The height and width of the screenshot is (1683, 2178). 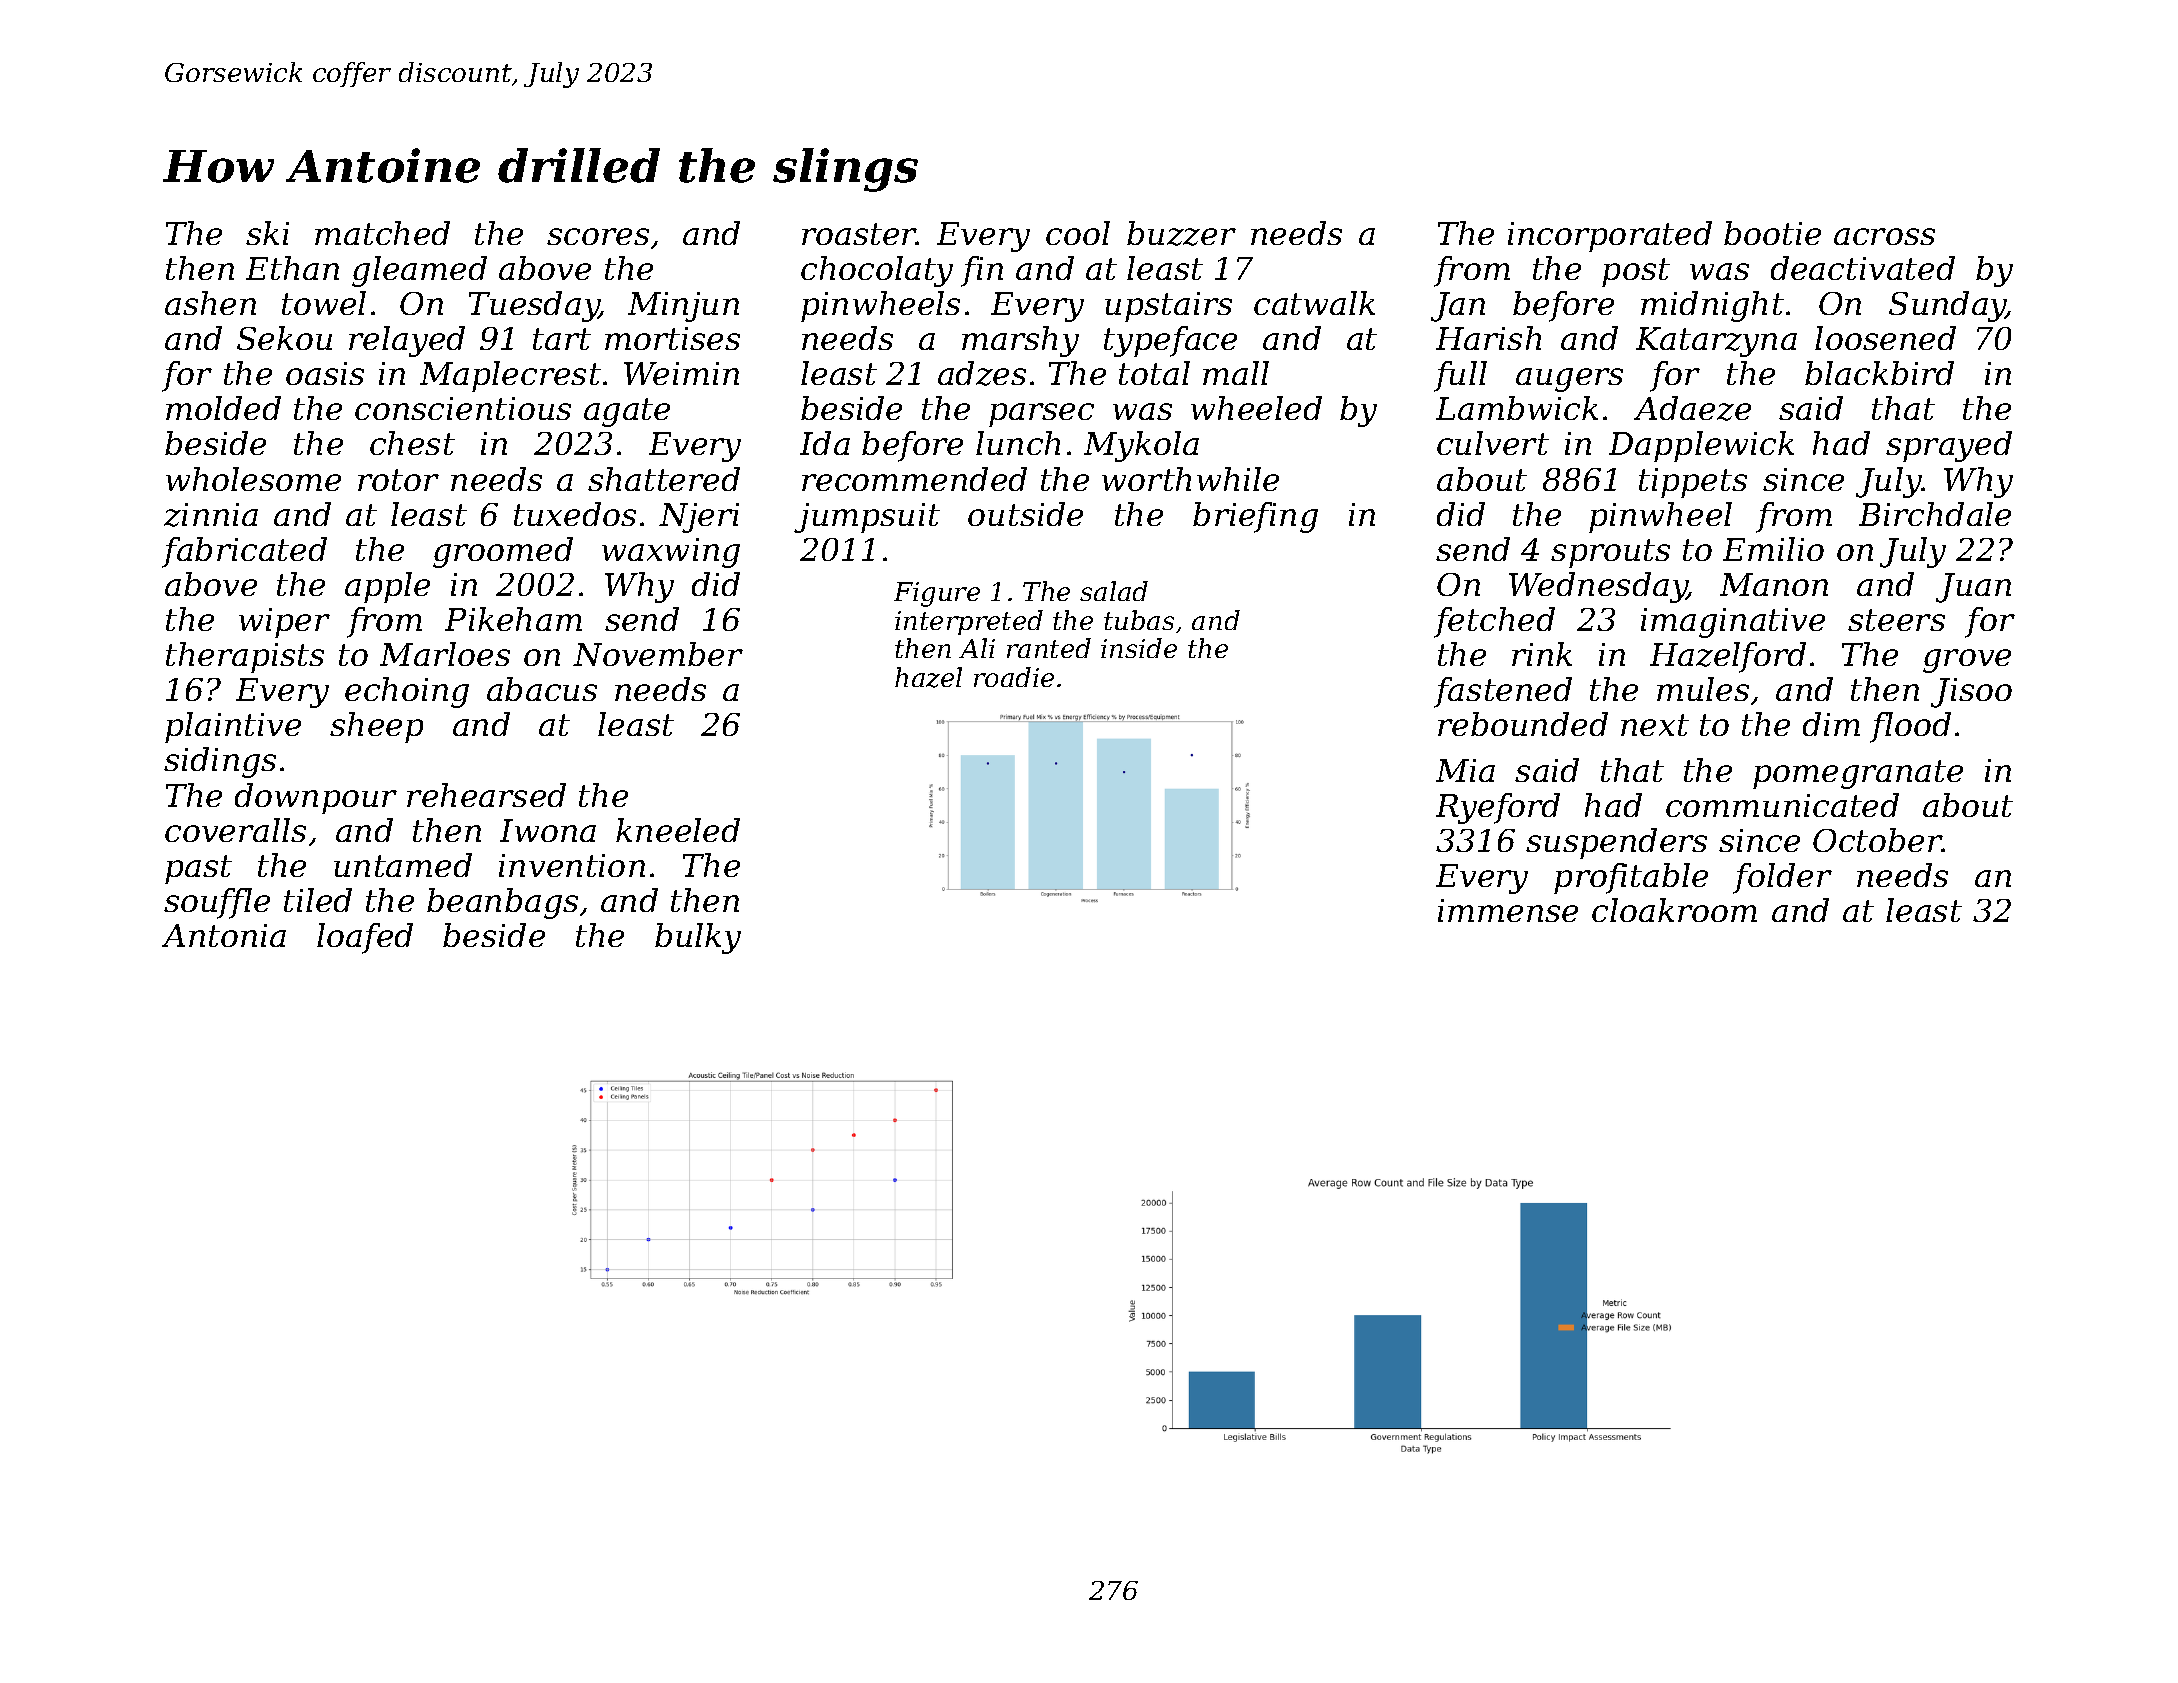 I want to click on dim, so click(x=1831, y=724).
